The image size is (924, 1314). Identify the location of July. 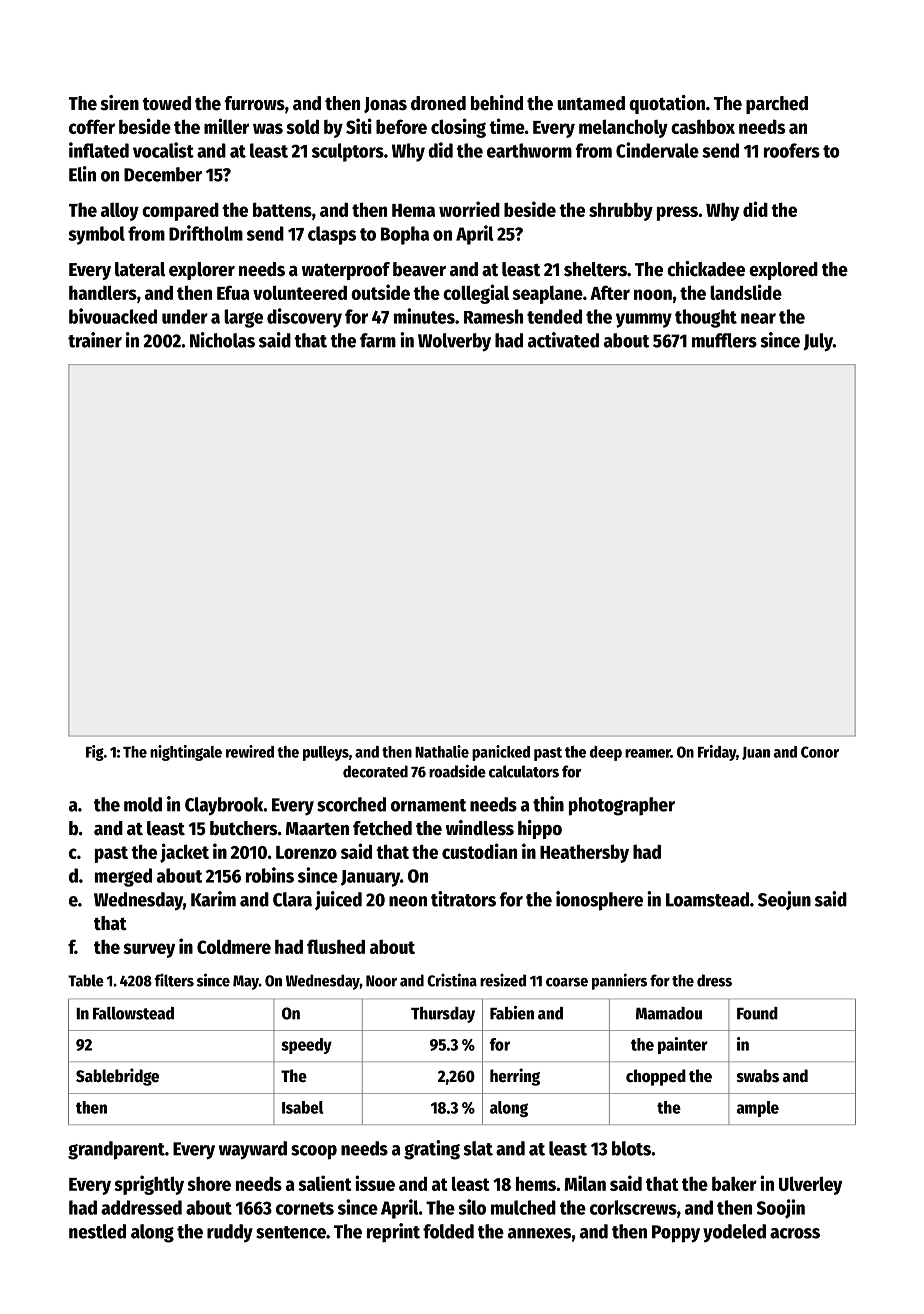
(818, 342).
